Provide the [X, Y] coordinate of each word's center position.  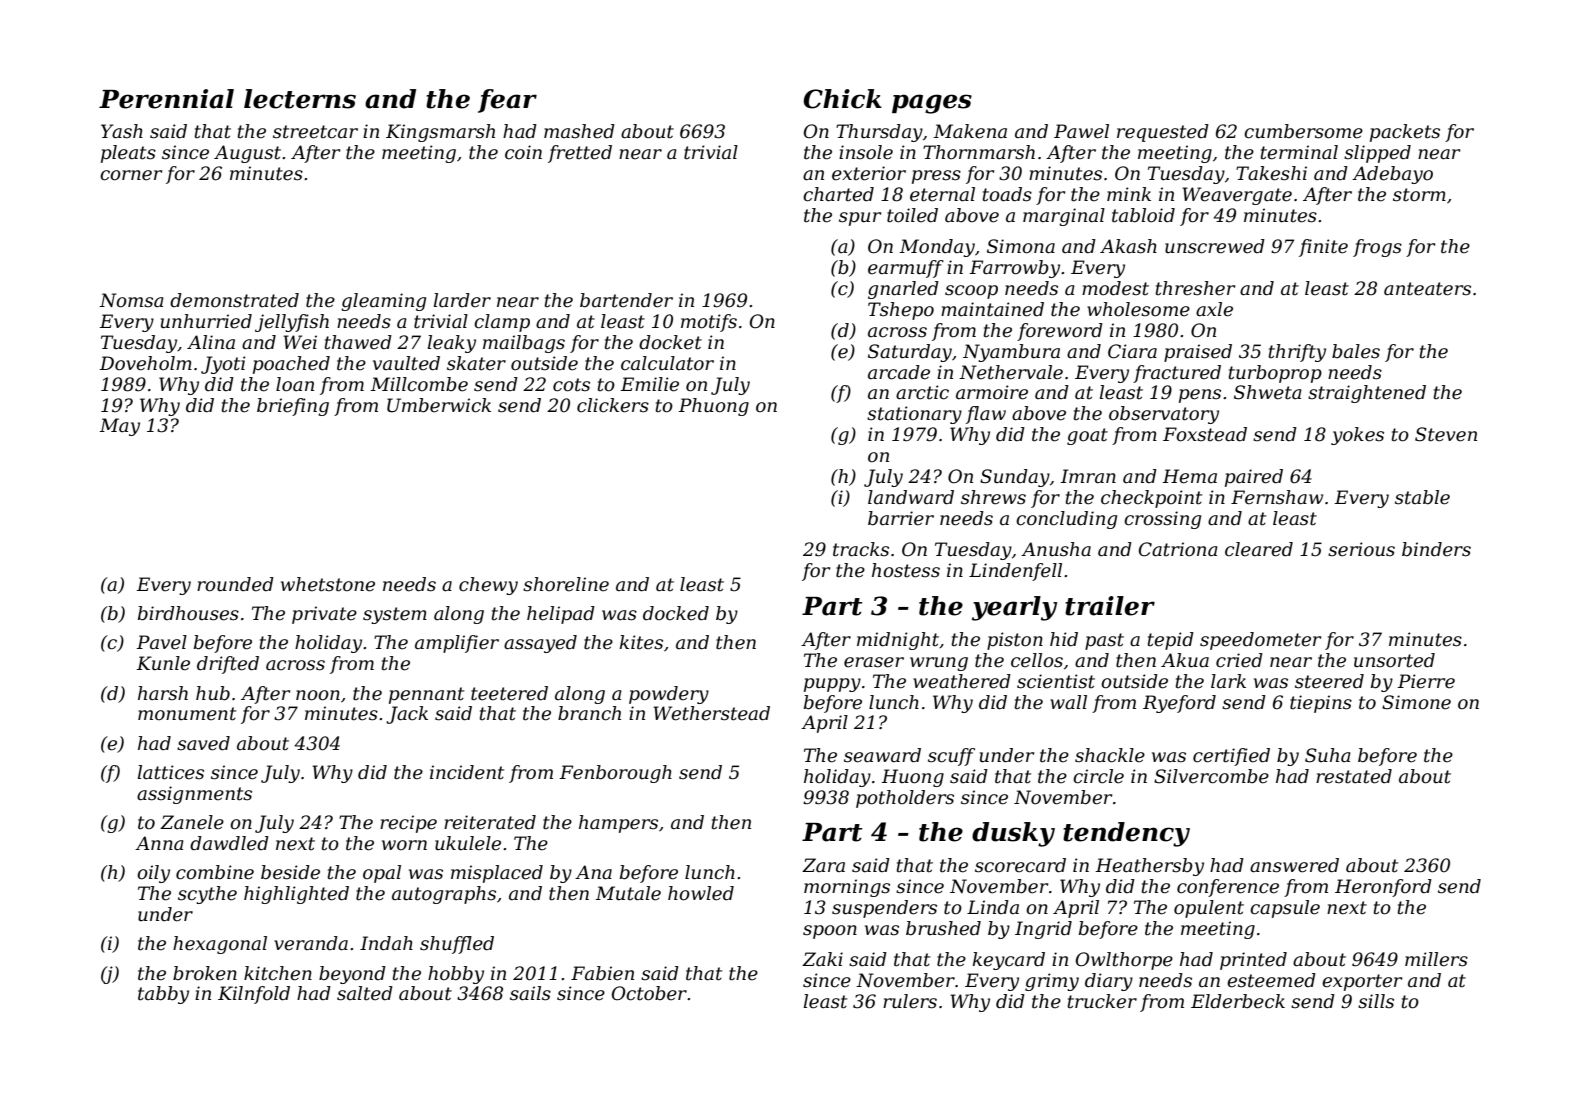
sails [530, 993]
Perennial [166, 99]
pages [932, 104]
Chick [842, 99]
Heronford [1383, 888]
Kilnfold [254, 995]
